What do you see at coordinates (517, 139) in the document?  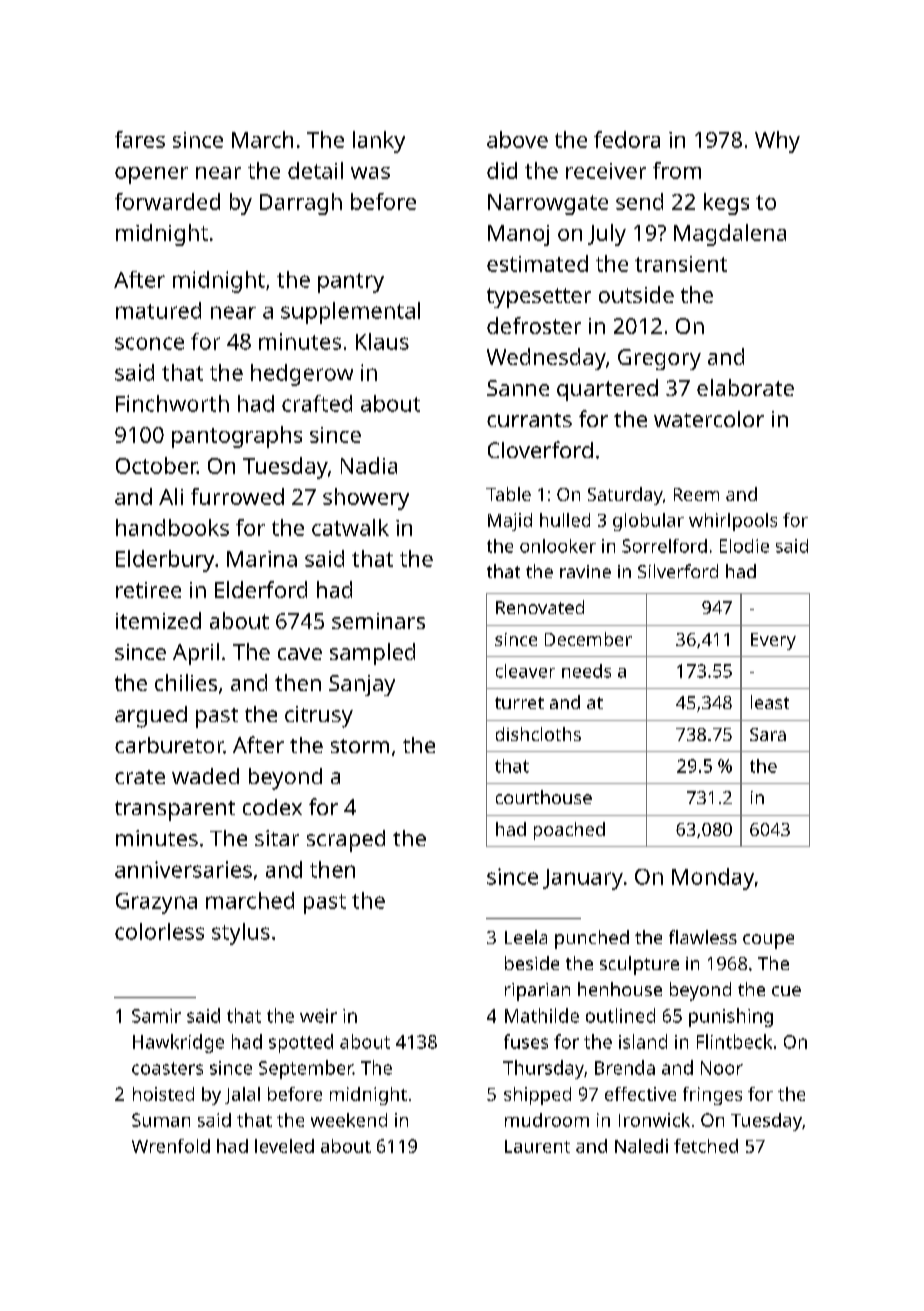 I see `above` at bounding box center [517, 139].
